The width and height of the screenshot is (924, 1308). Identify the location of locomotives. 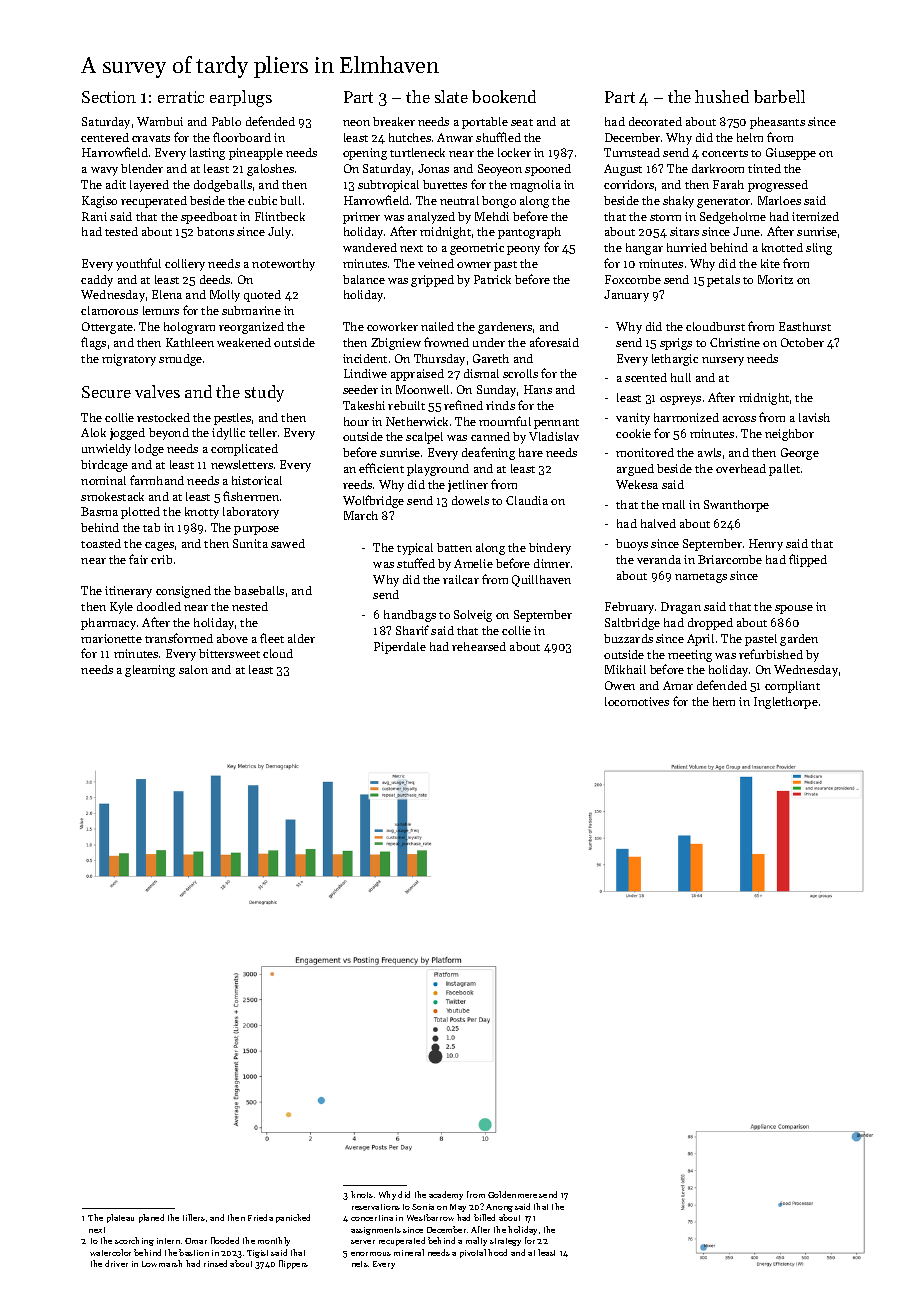
(637, 701).
